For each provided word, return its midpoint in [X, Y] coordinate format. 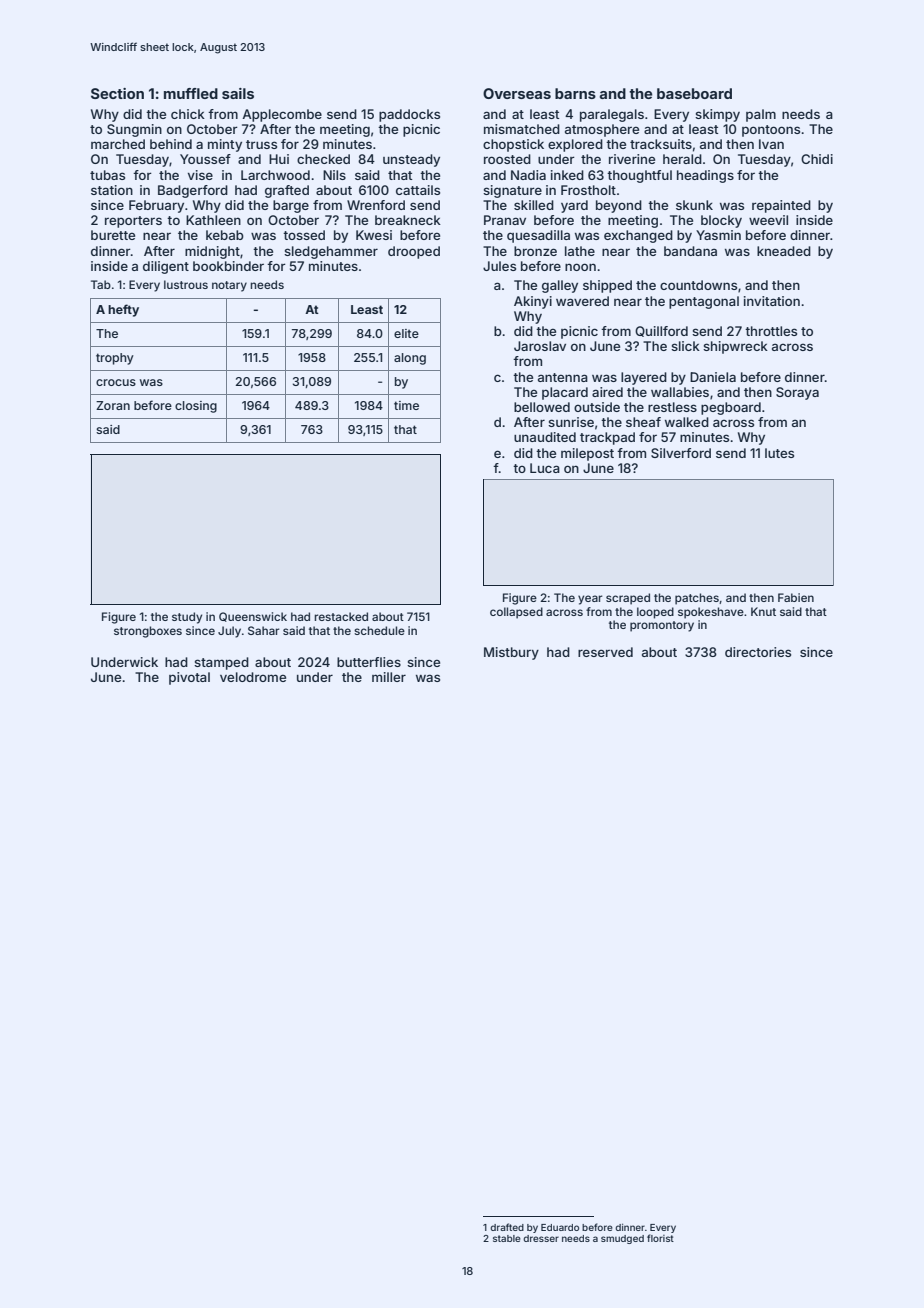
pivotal [189, 678]
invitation [772, 301]
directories [758, 652]
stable [507, 1238]
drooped [414, 252]
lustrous [186, 284]
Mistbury [511, 653]
